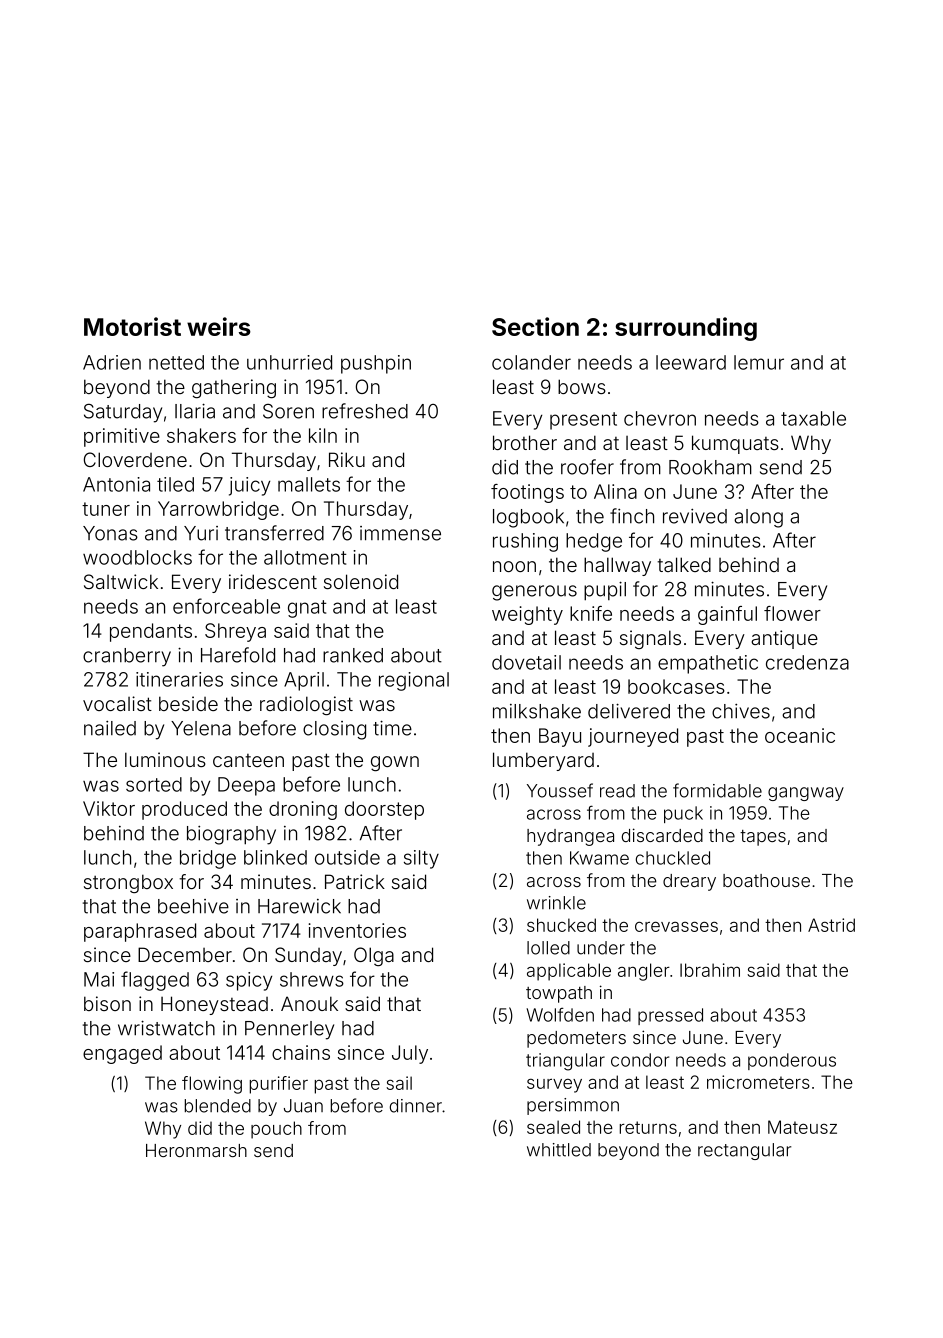 This document has width=943, height=1338. What do you see at coordinates (248, 760) in the document?
I see `canteen` at bounding box center [248, 760].
